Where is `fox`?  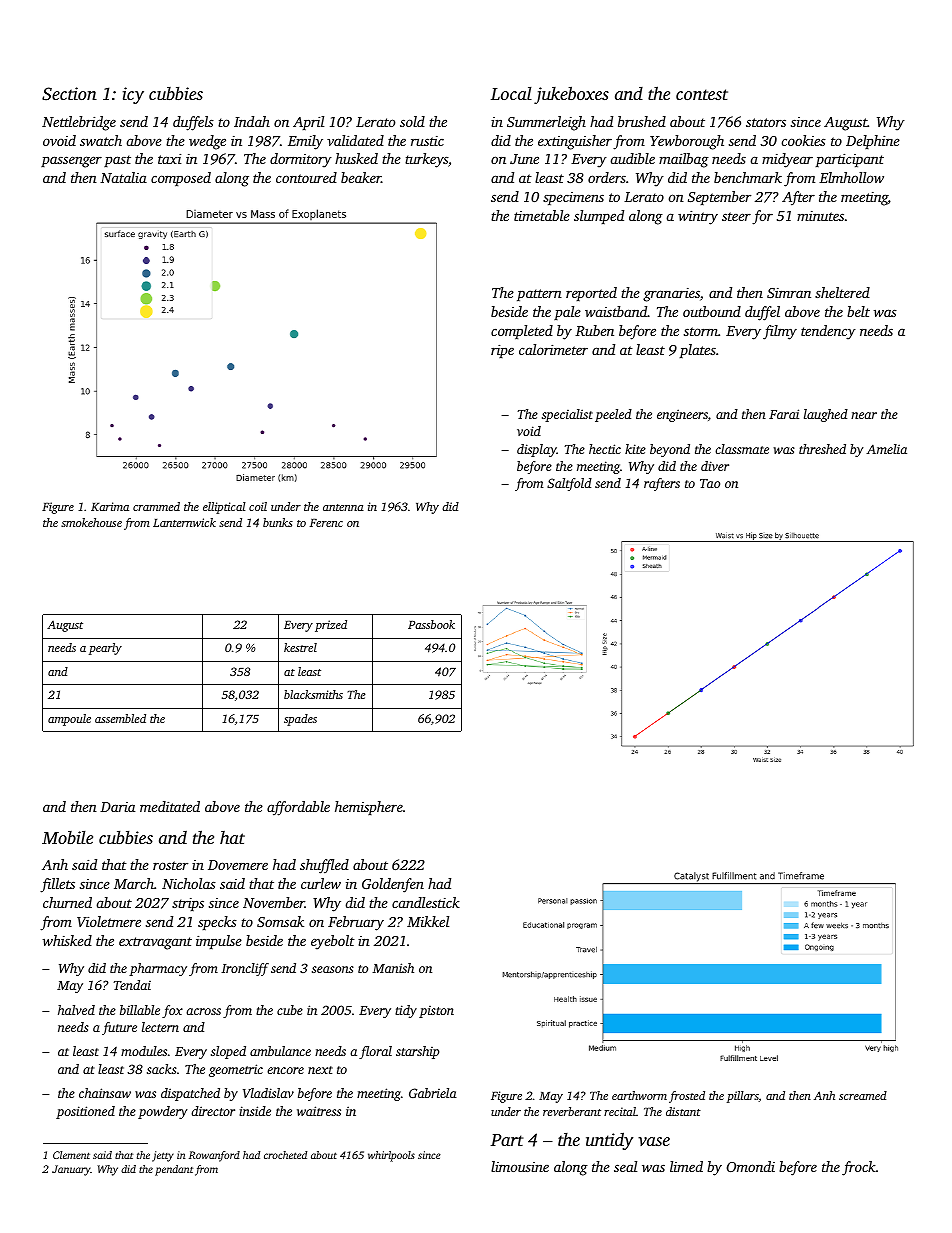 fox is located at coordinates (172, 1011).
